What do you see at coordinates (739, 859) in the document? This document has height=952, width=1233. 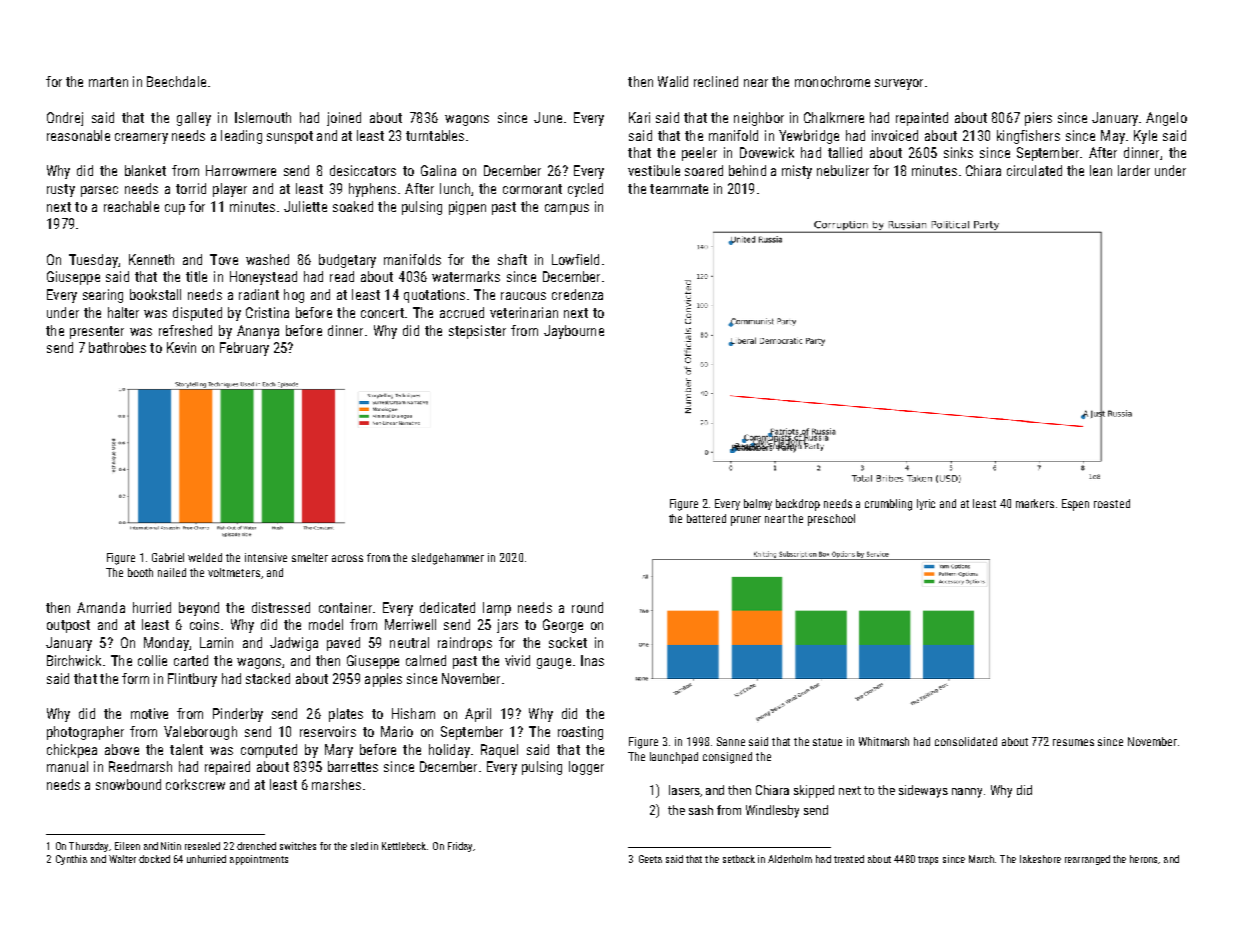 I see `setback` at bounding box center [739, 859].
